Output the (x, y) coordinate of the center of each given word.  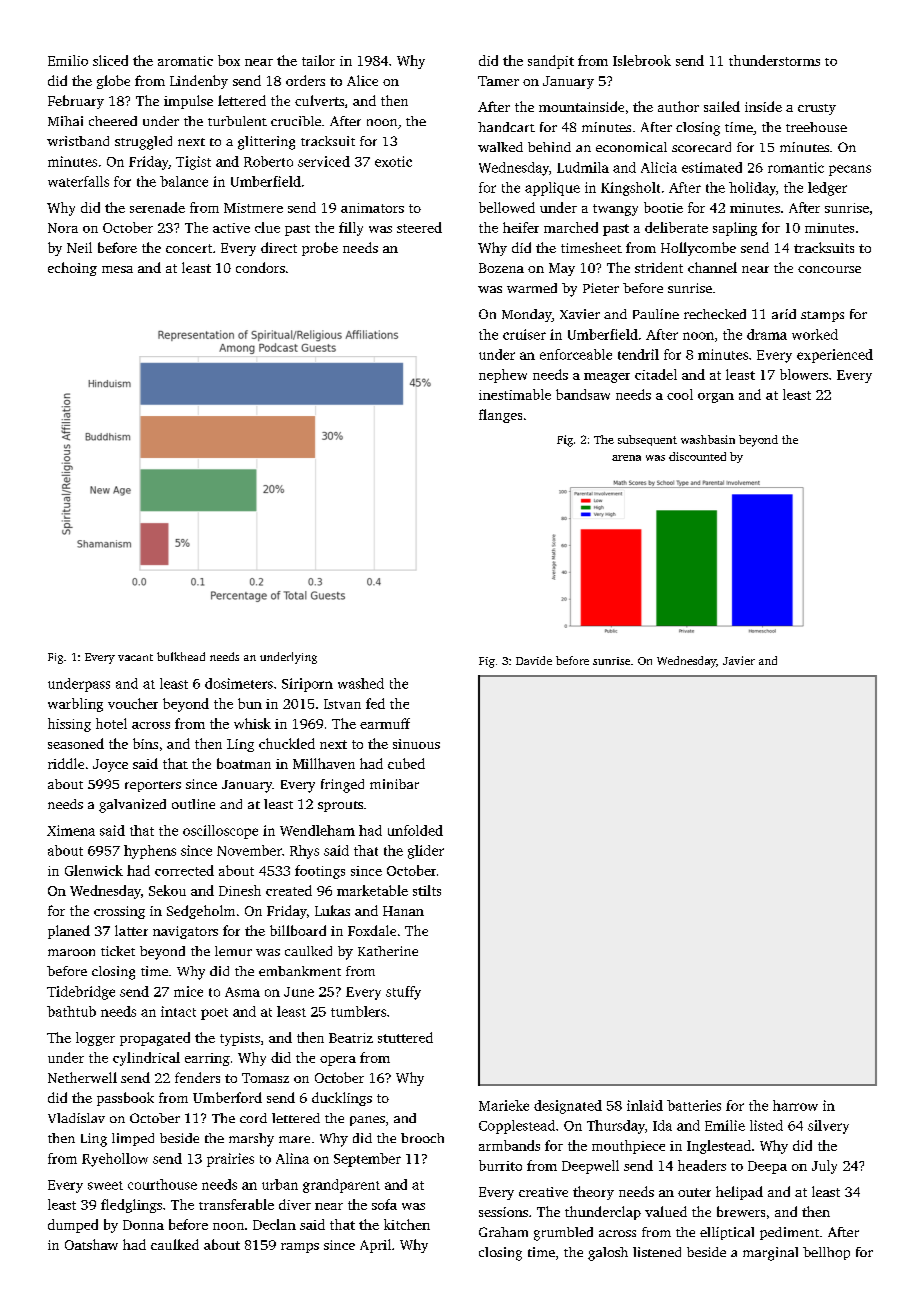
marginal (770, 1254)
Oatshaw (91, 1244)
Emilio (68, 60)
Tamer (498, 81)
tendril (638, 354)
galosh (608, 1254)
